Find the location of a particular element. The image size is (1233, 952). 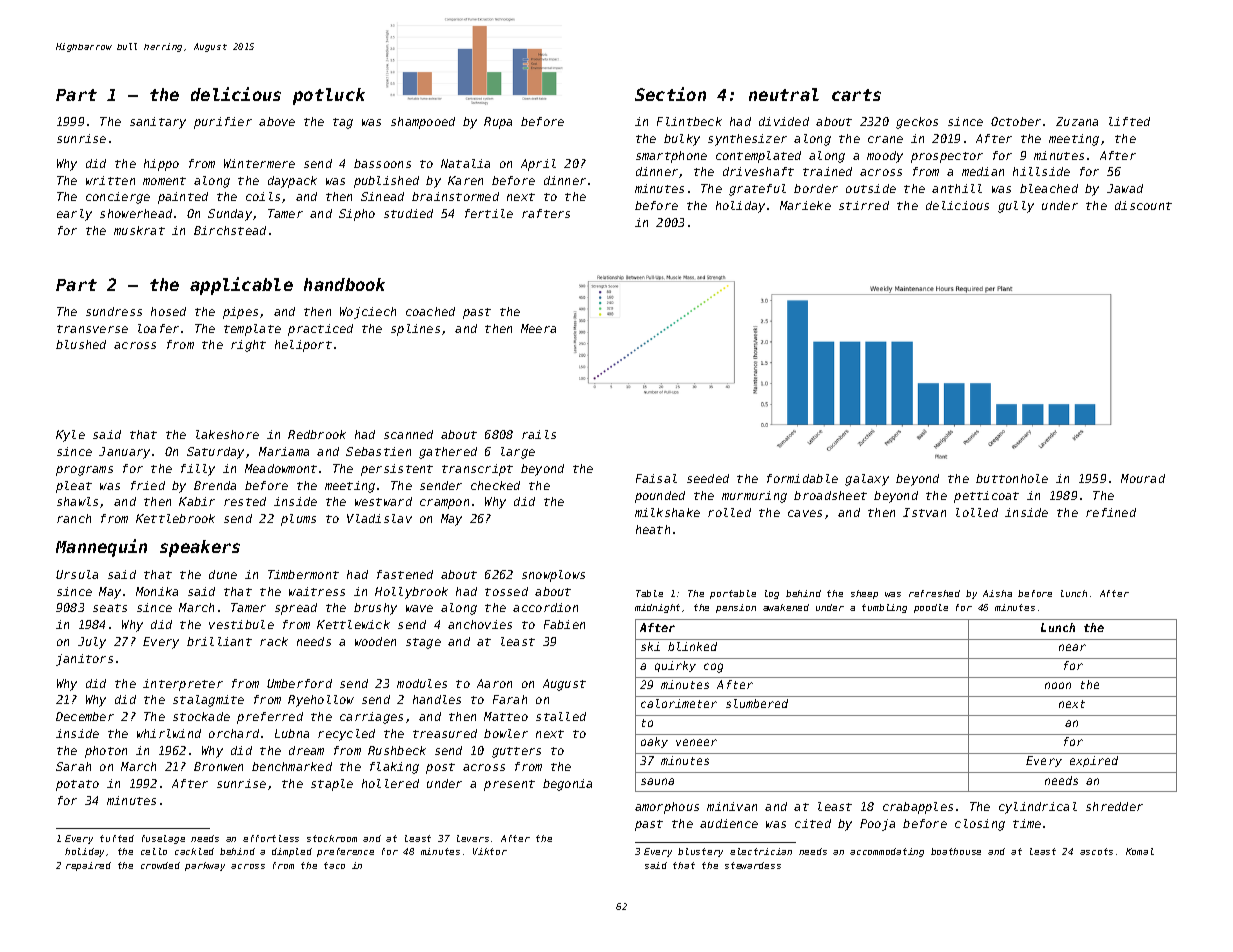

ascots is located at coordinates (1096, 851).
